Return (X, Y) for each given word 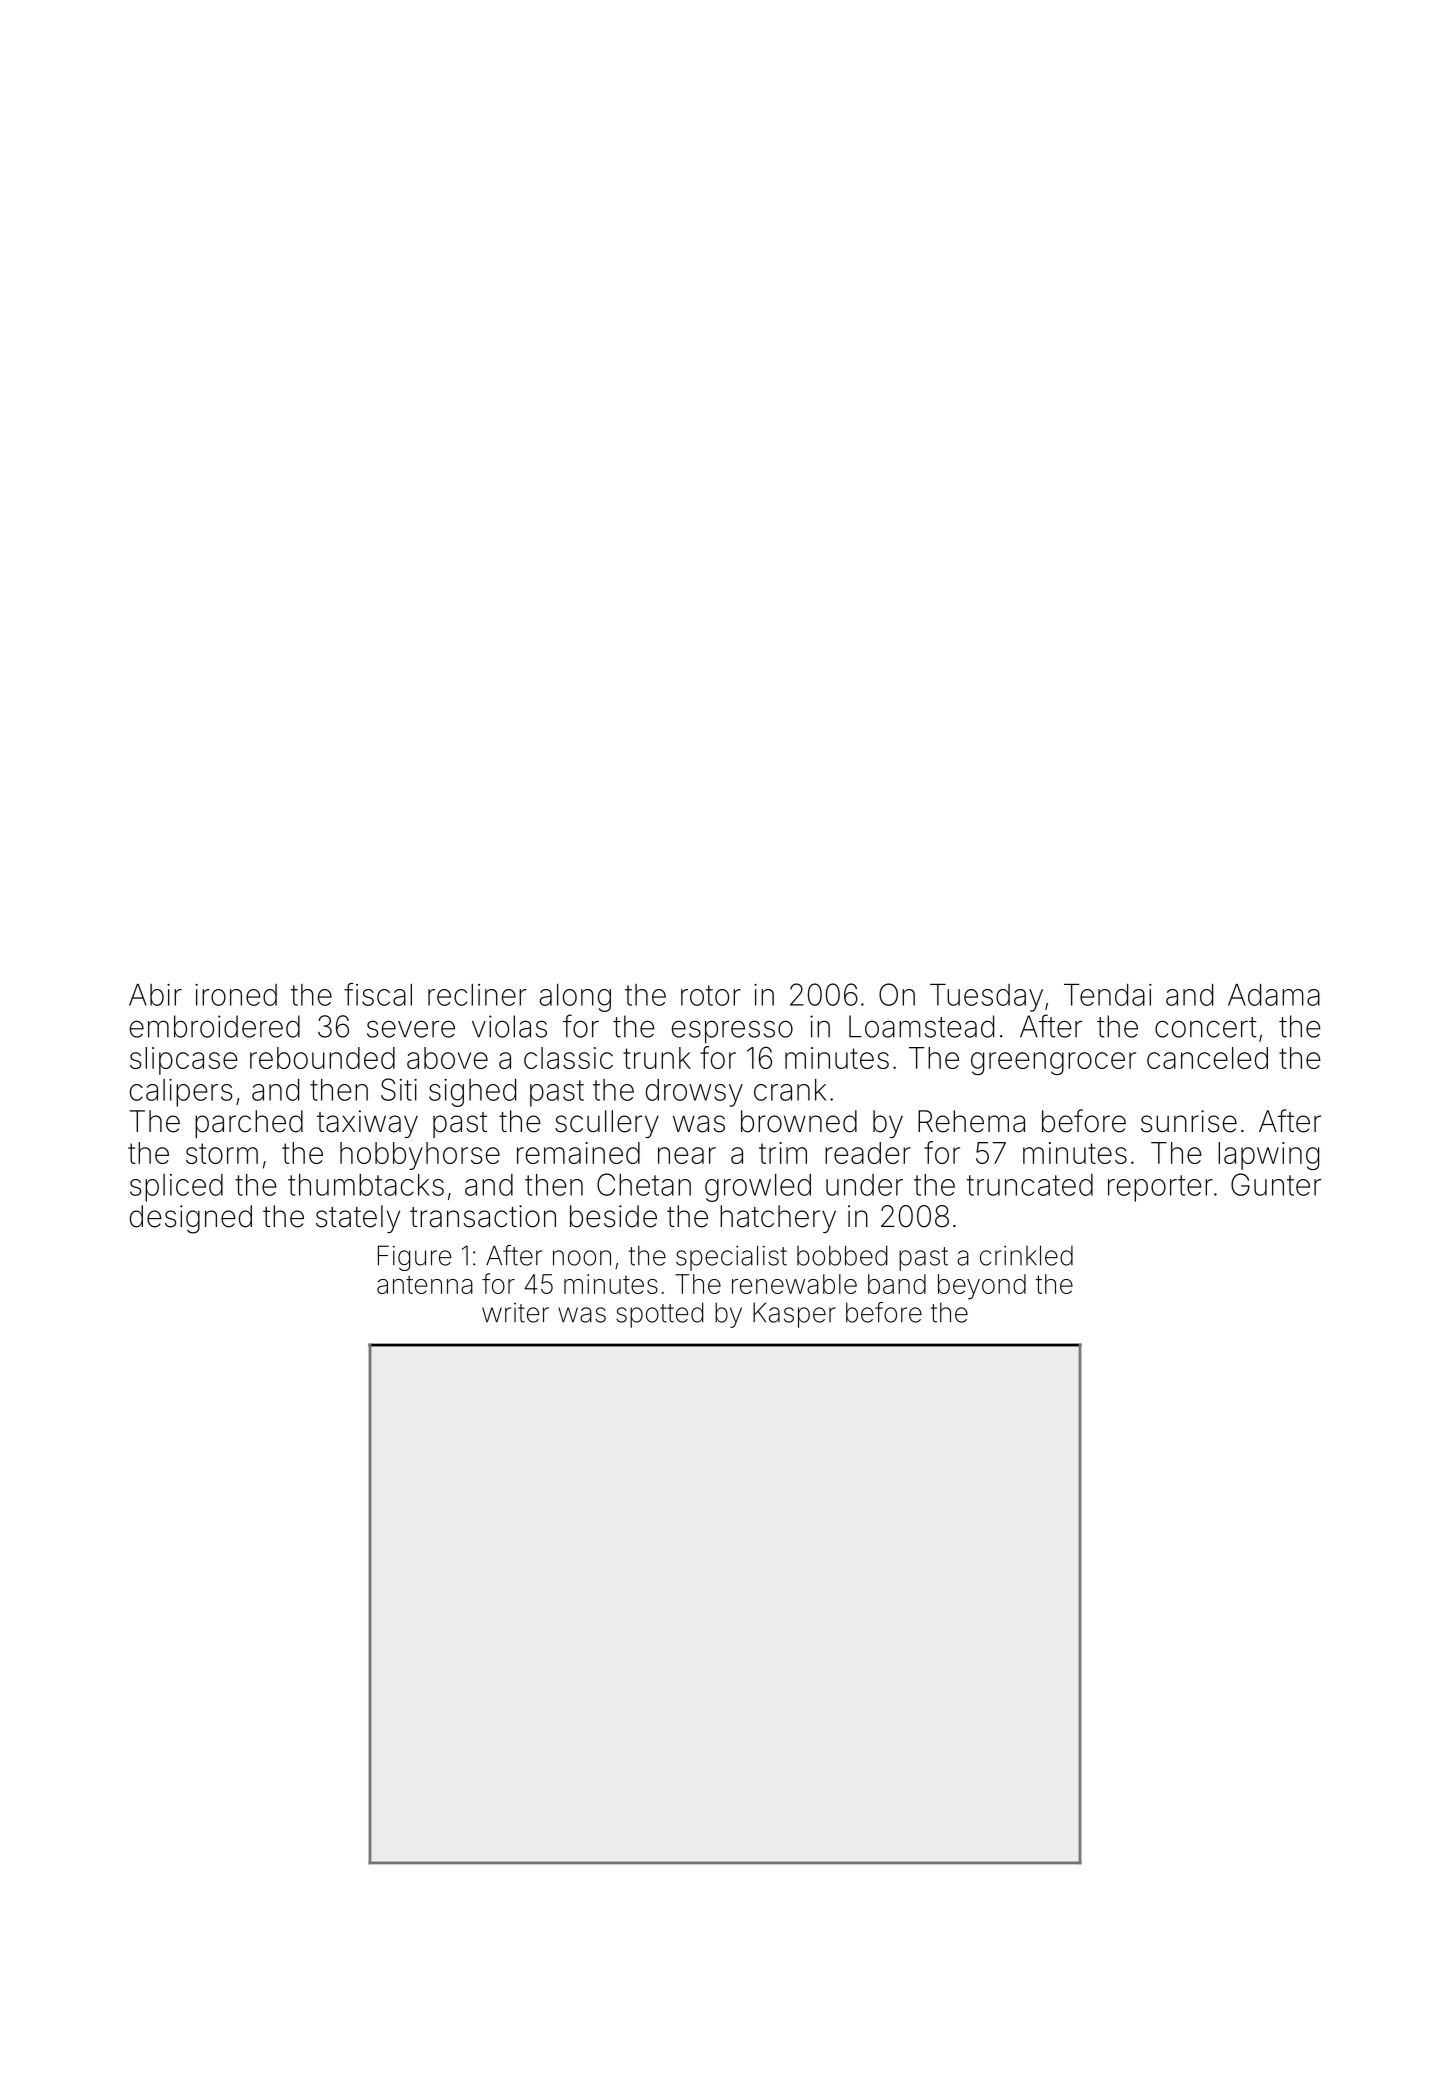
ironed (236, 995)
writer (515, 1313)
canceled (1207, 1058)
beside (613, 1216)
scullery (607, 1124)
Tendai (1108, 995)
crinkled (1026, 1255)
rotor (711, 995)
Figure (414, 1258)
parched (249, 1124)
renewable (794, 1284)
